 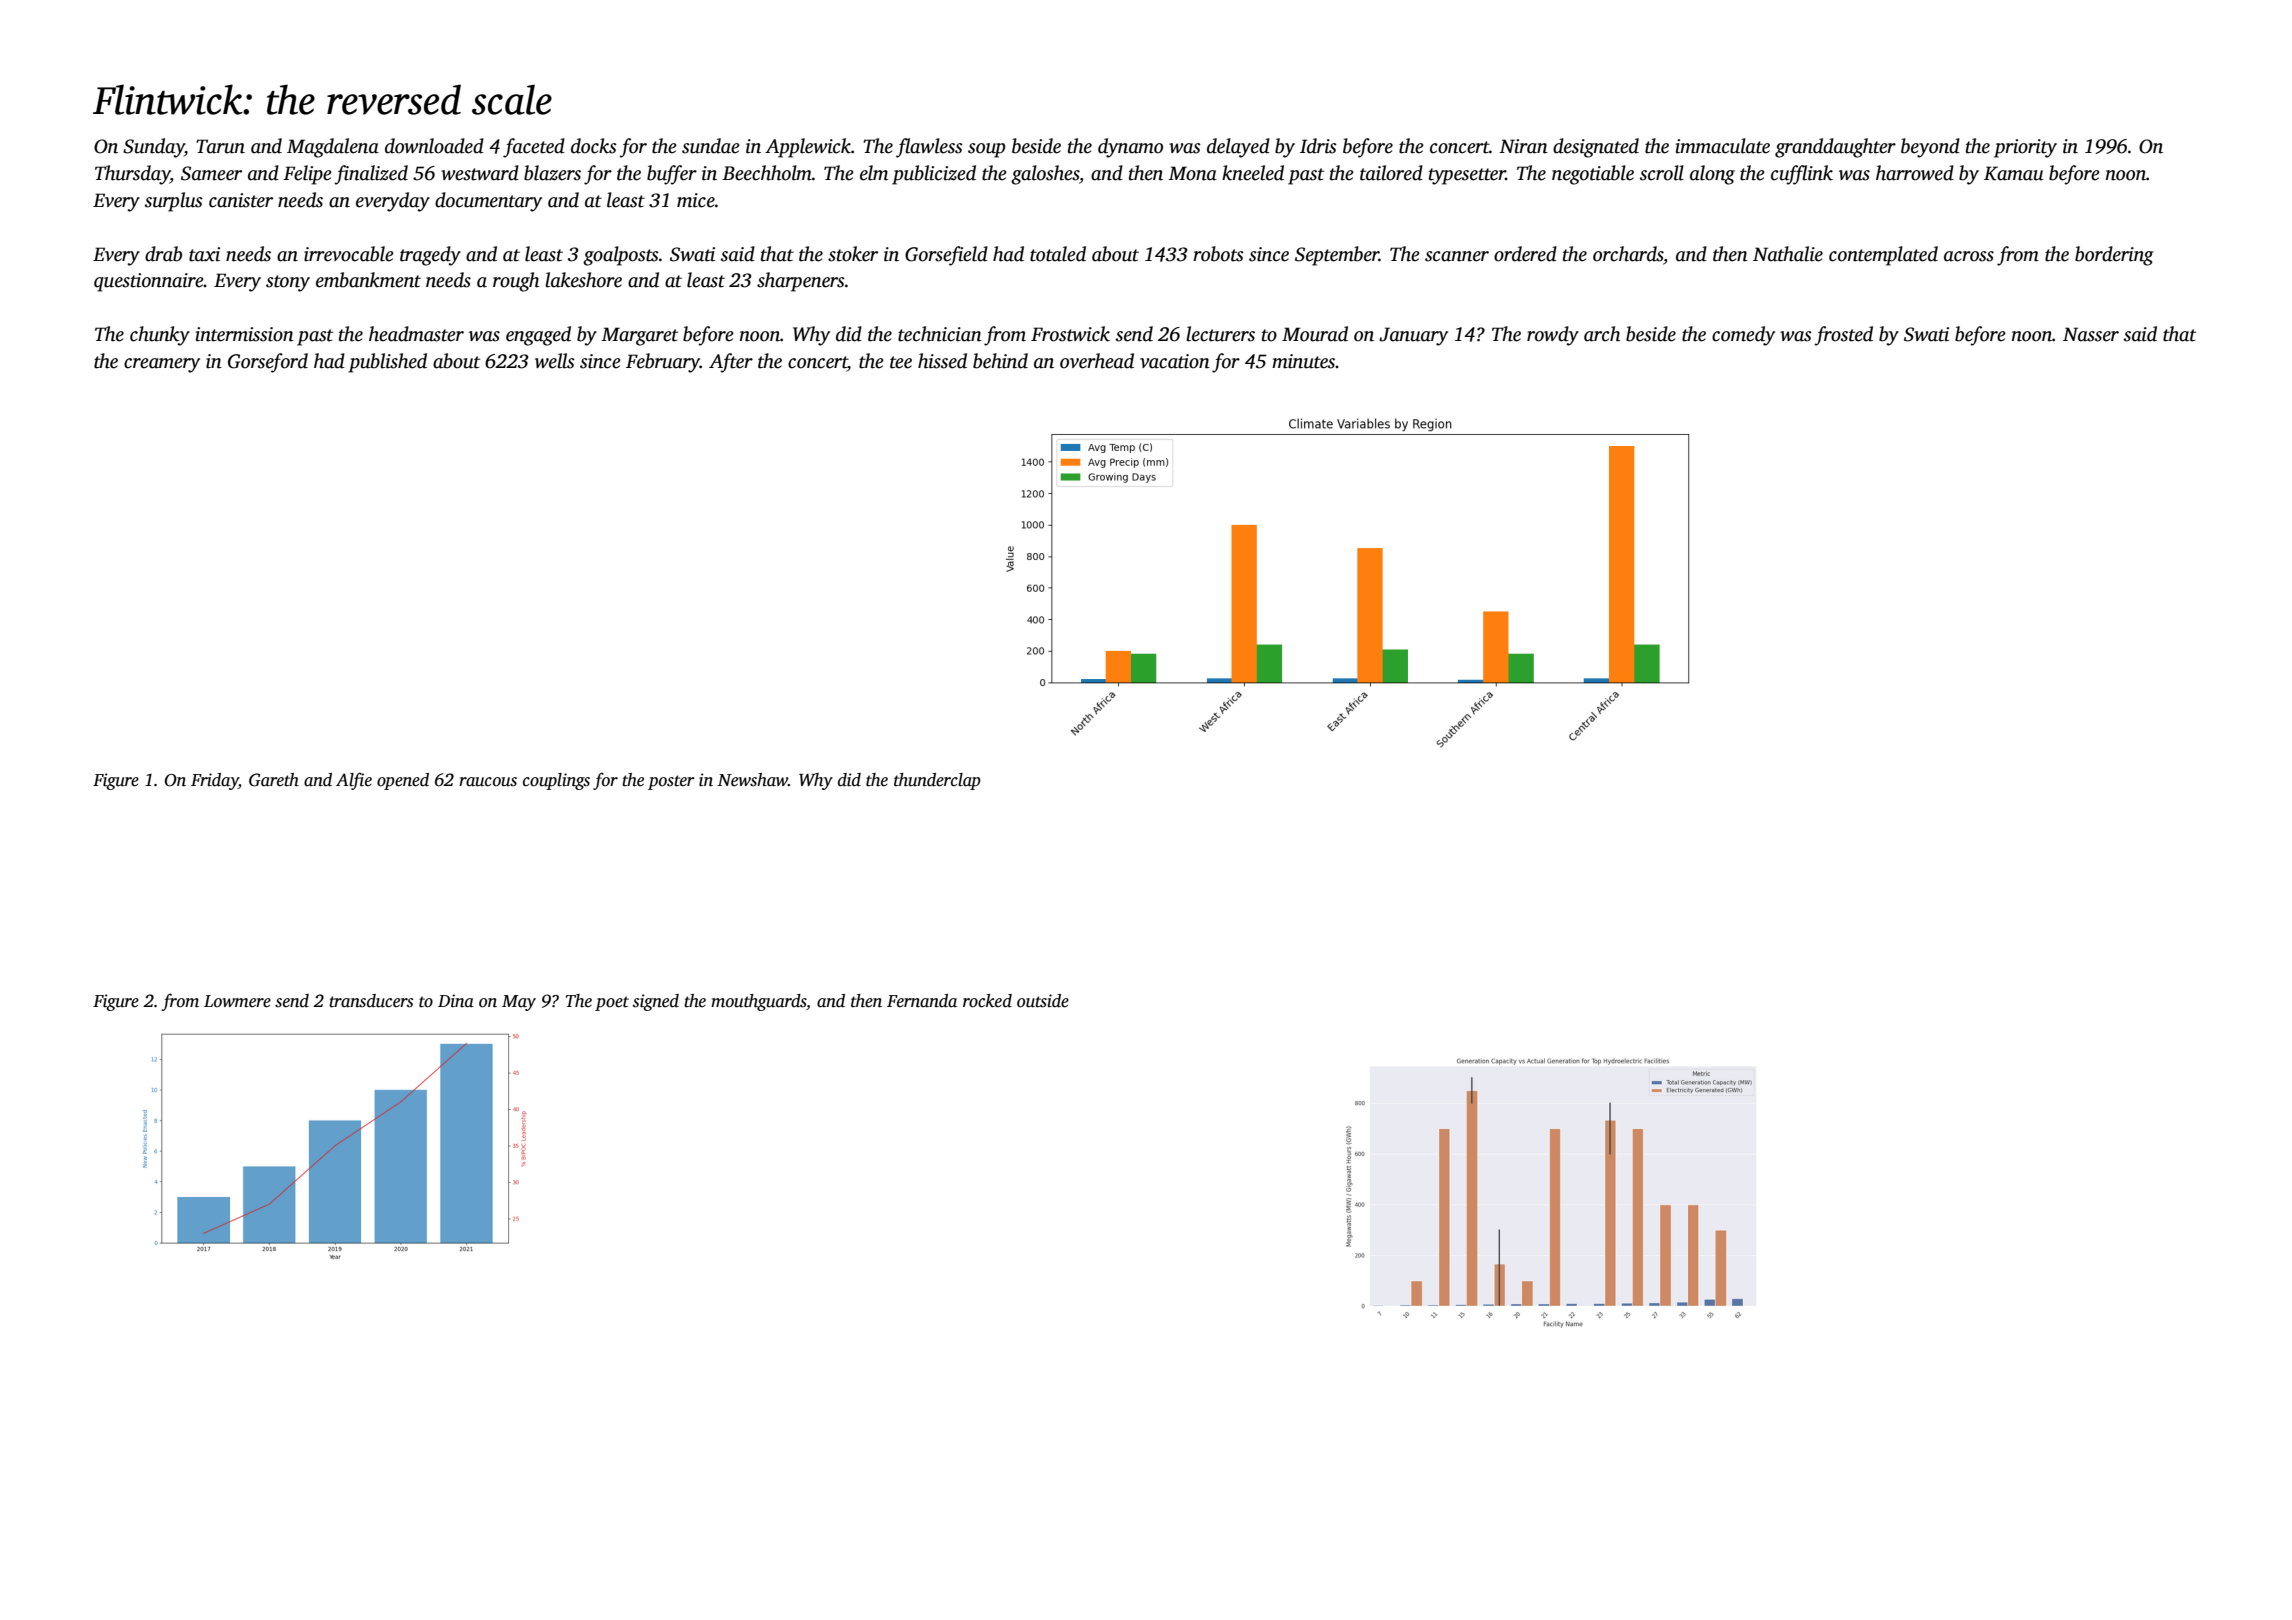 What do you see at coordinates (621, 256) in the screenshot?
I see `goalposts` at bounding box center [621, 256].
